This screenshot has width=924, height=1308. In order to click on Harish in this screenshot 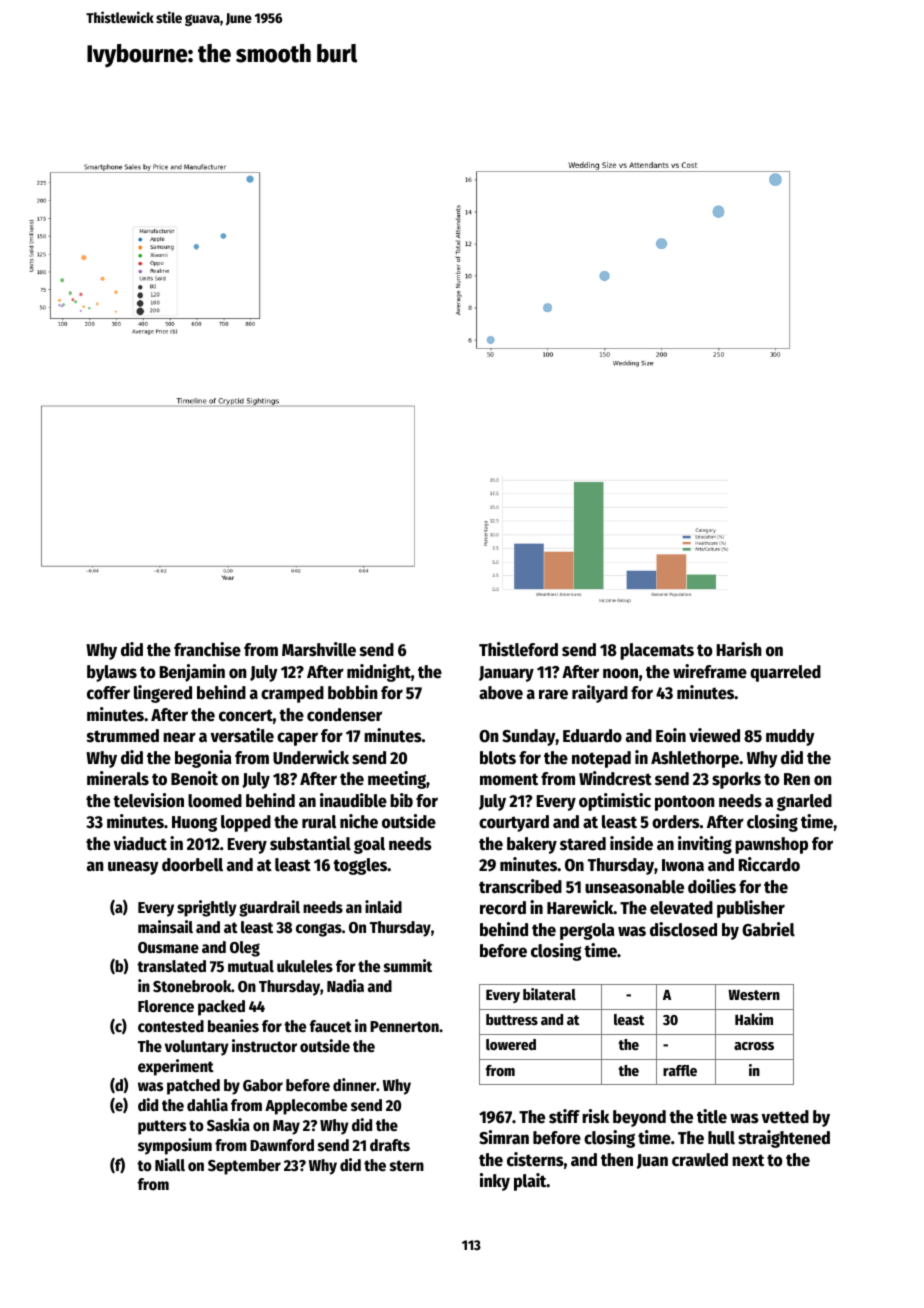, I will do `click(739, 649)`.
